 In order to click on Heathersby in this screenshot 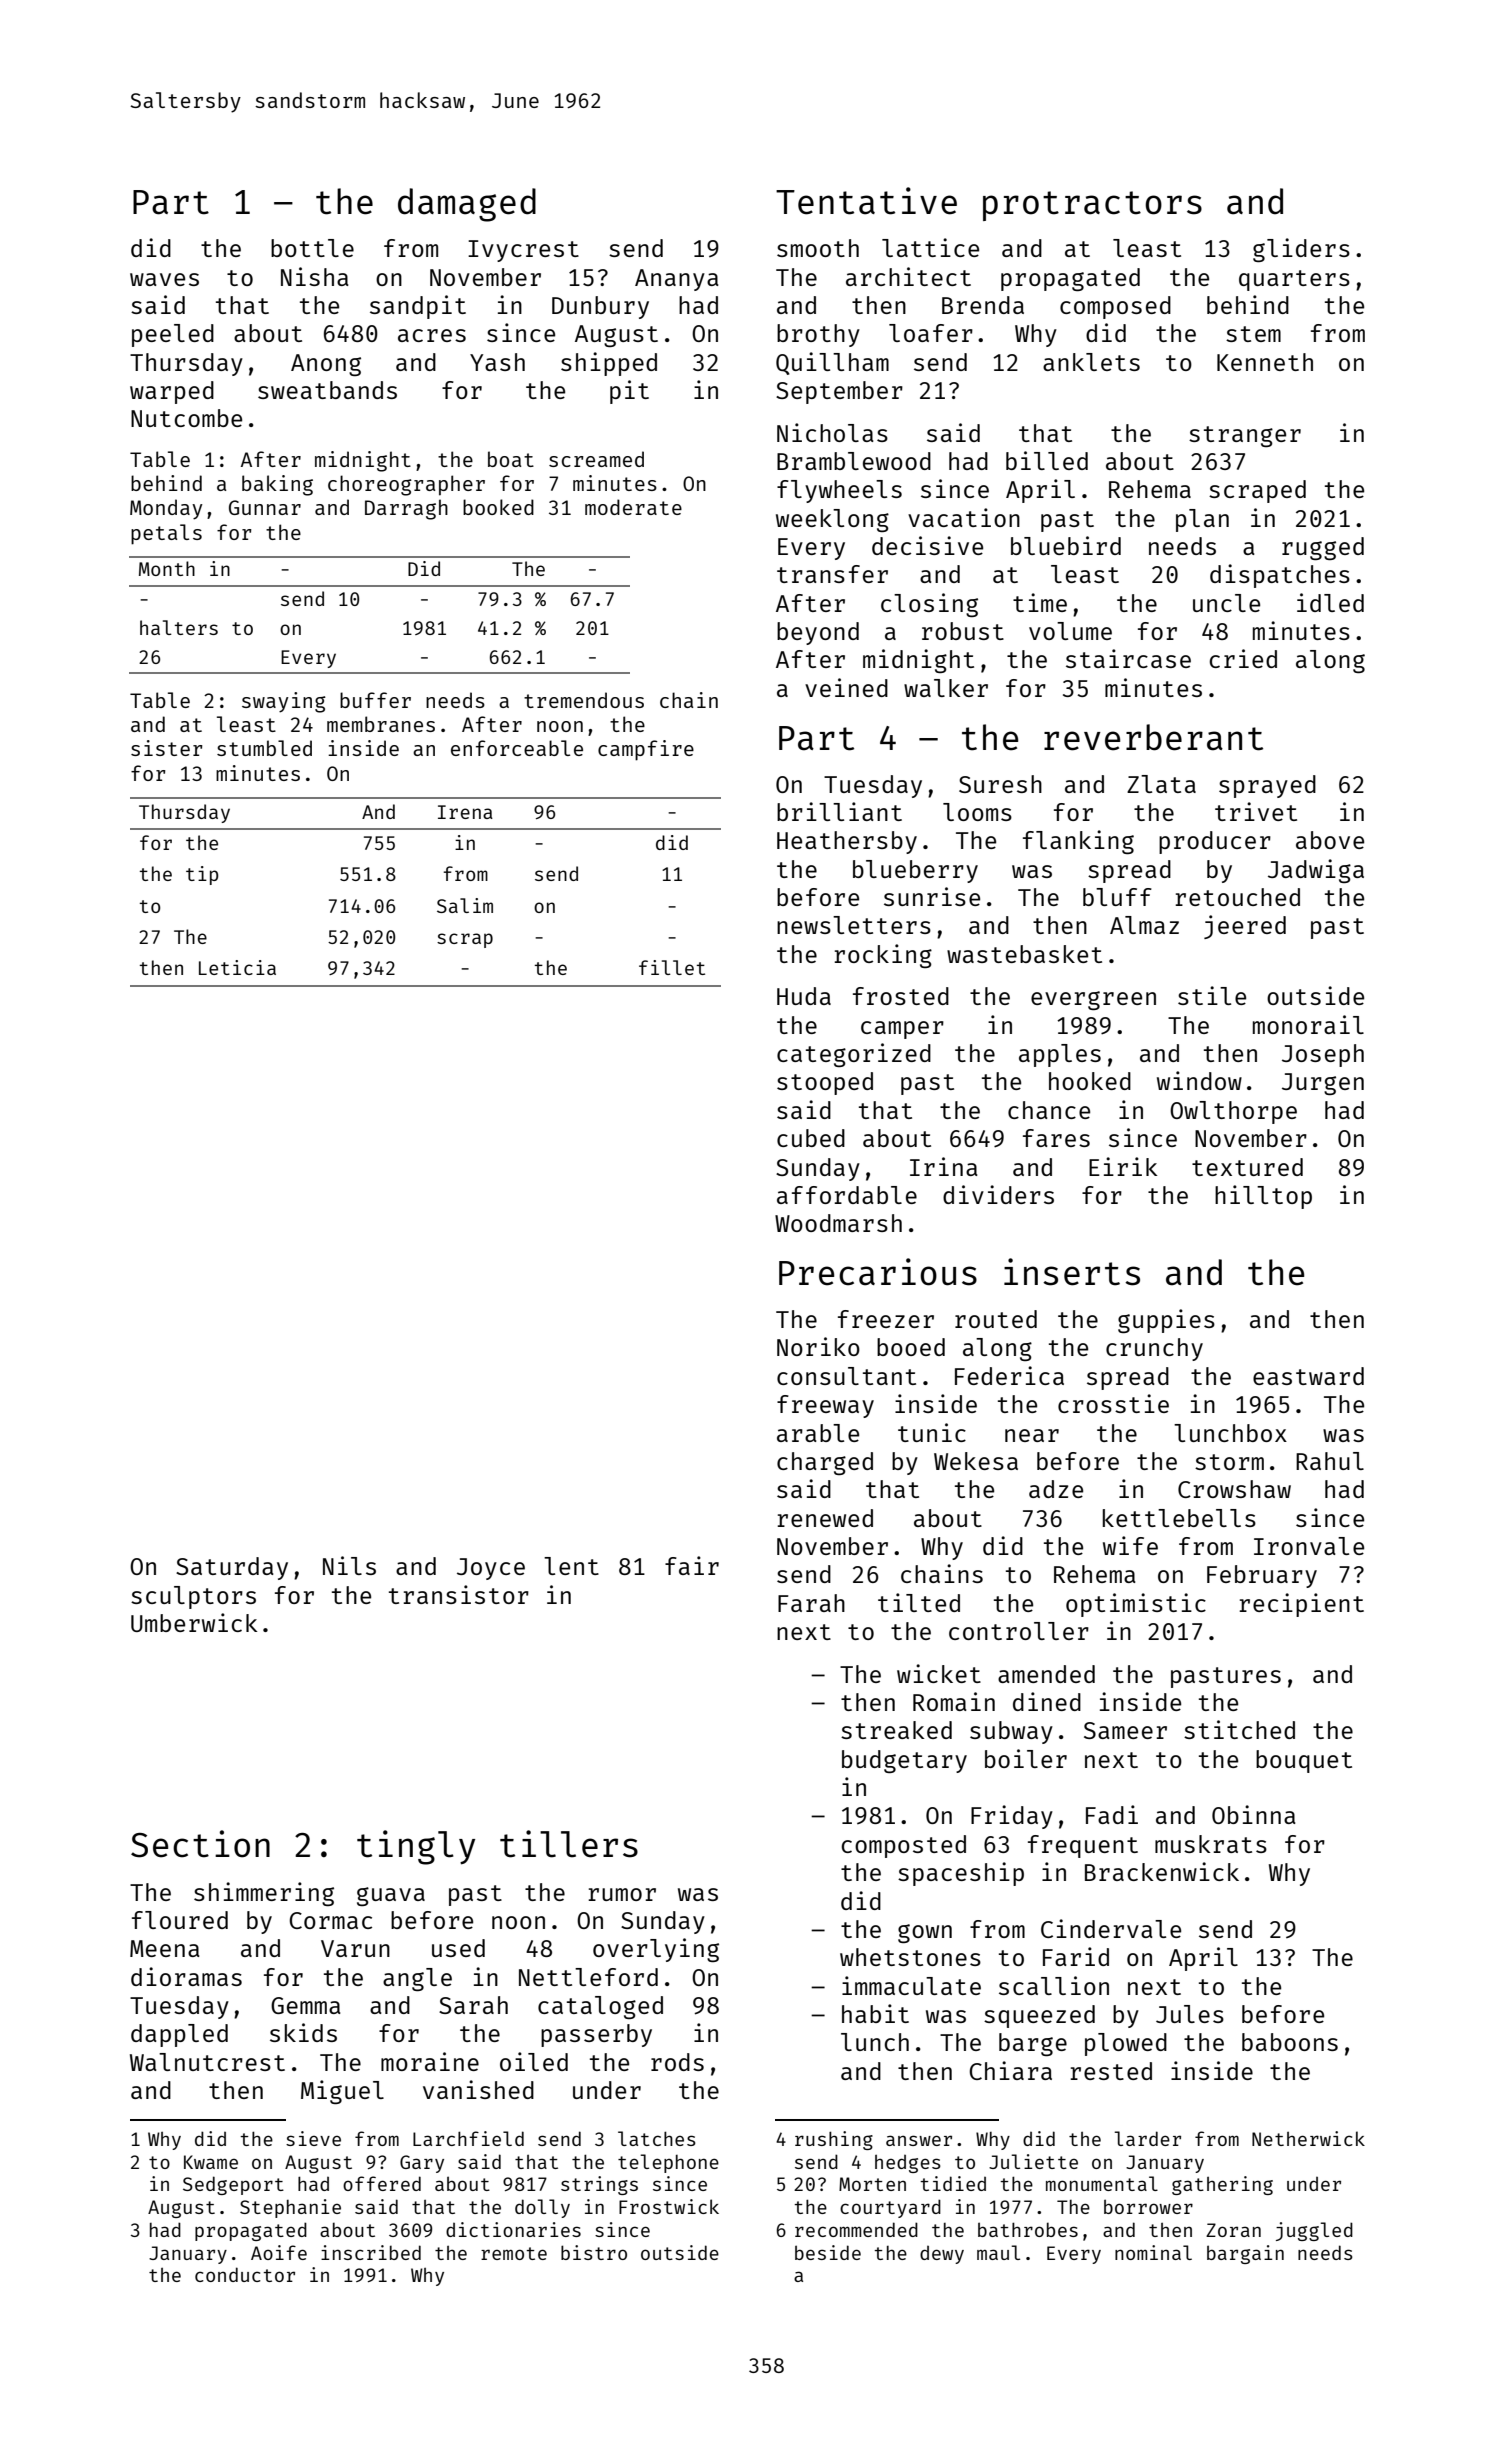, I will do `click(847, 842)`.
